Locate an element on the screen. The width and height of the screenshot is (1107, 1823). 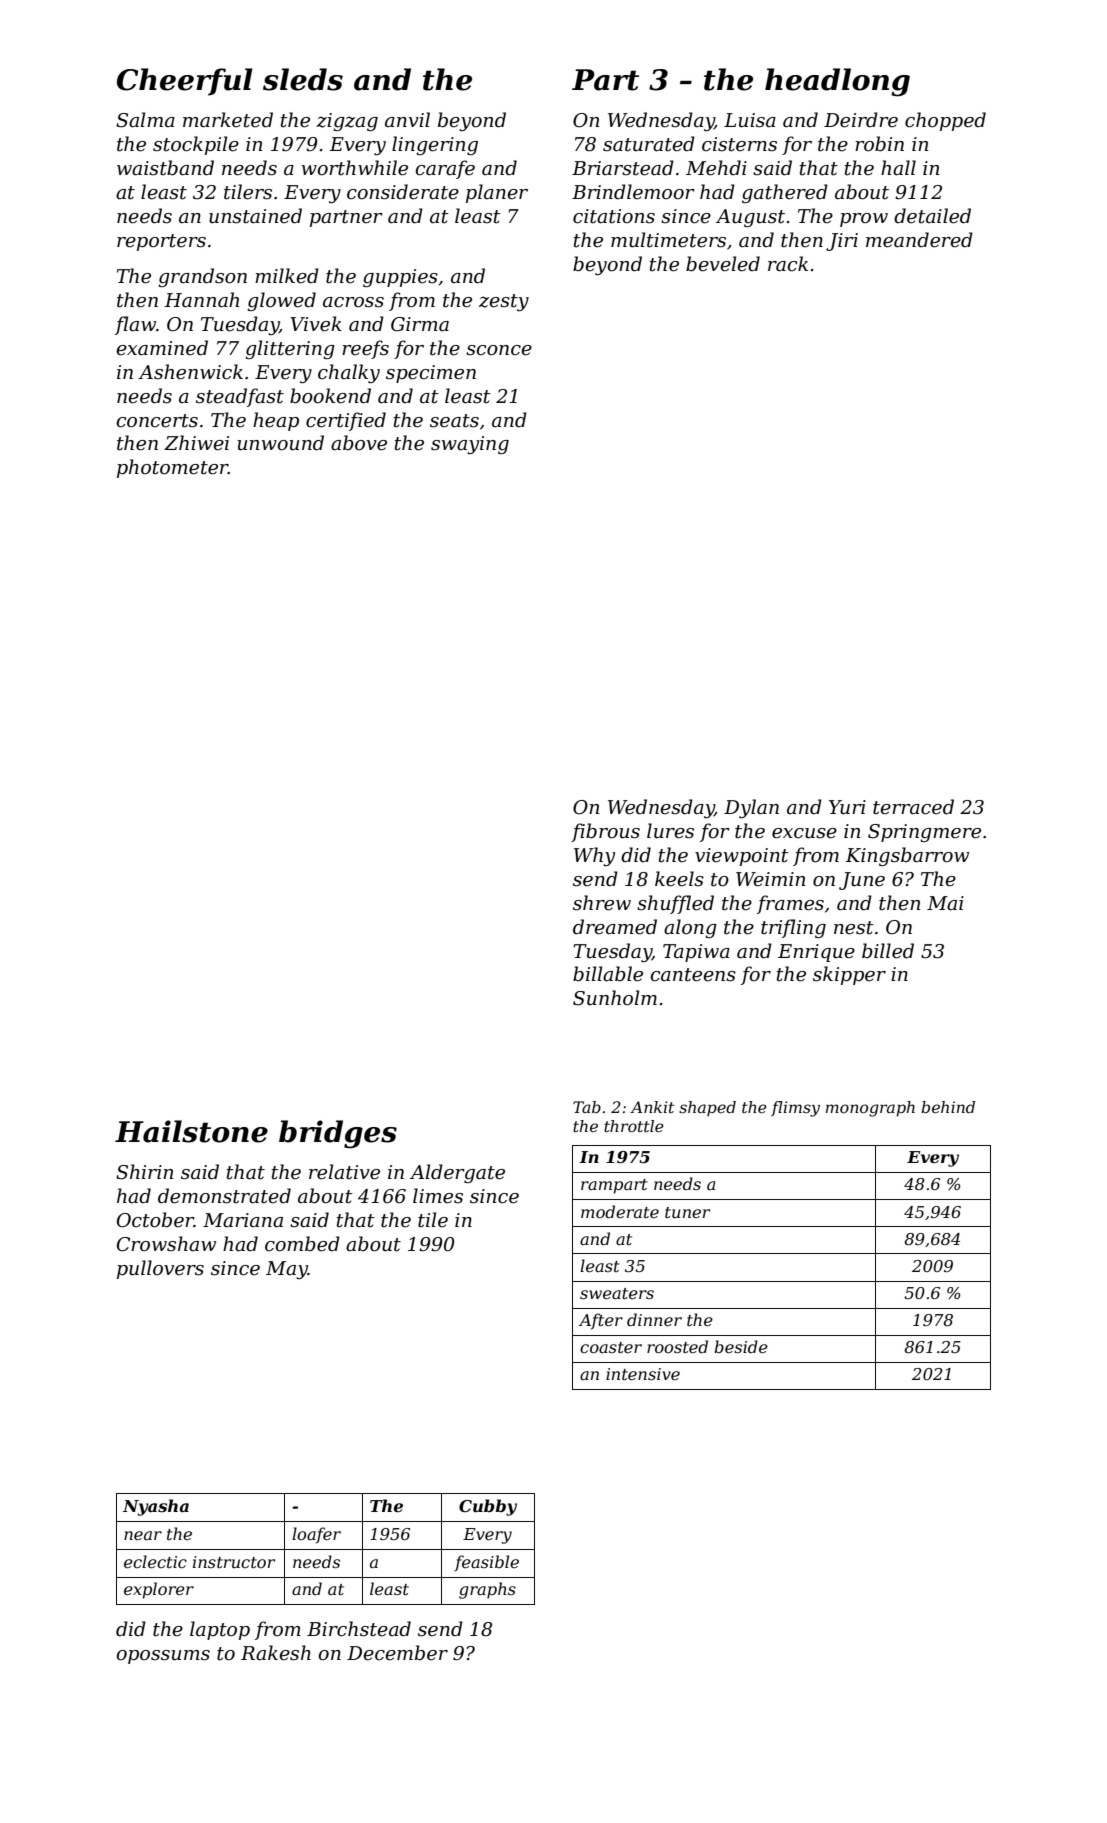
Yuri is located at coordinates (847, 807).
